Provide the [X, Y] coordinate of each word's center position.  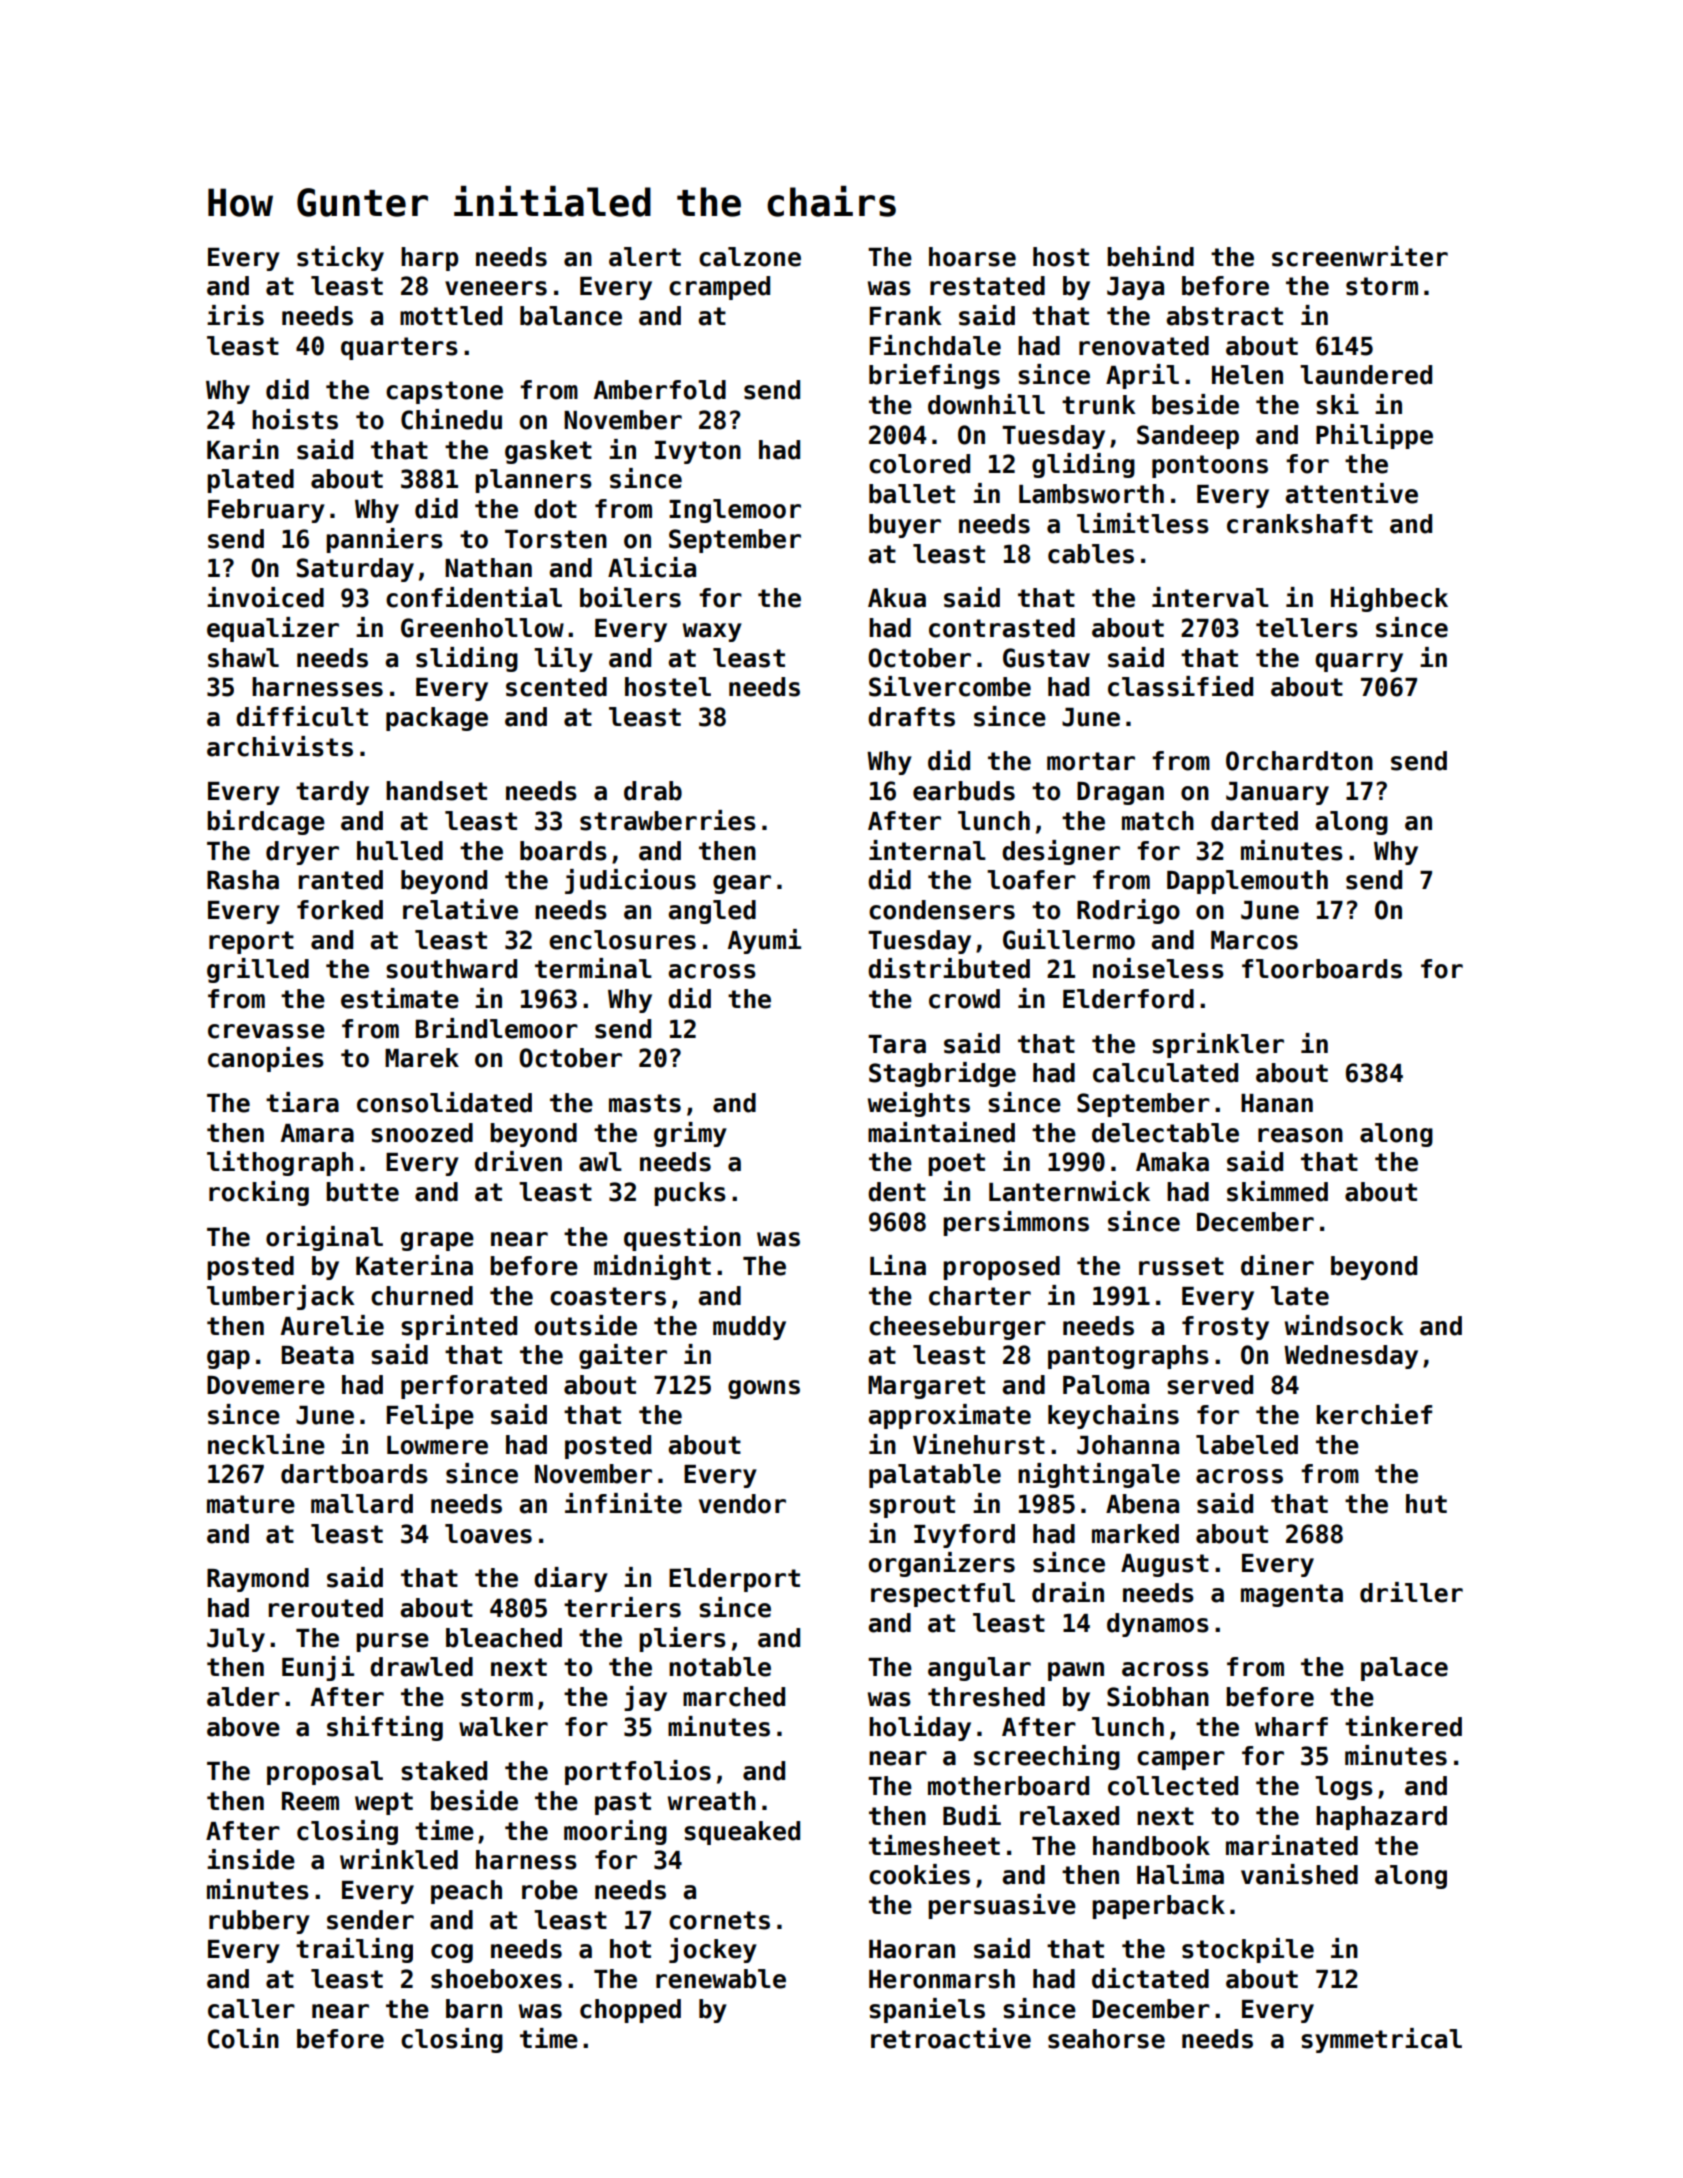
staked [444, 1771]
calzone [750, 257]
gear [742, 884]
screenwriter [1360, 256]
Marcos [1254, 940]
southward [451, 969]
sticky [340, 258]
